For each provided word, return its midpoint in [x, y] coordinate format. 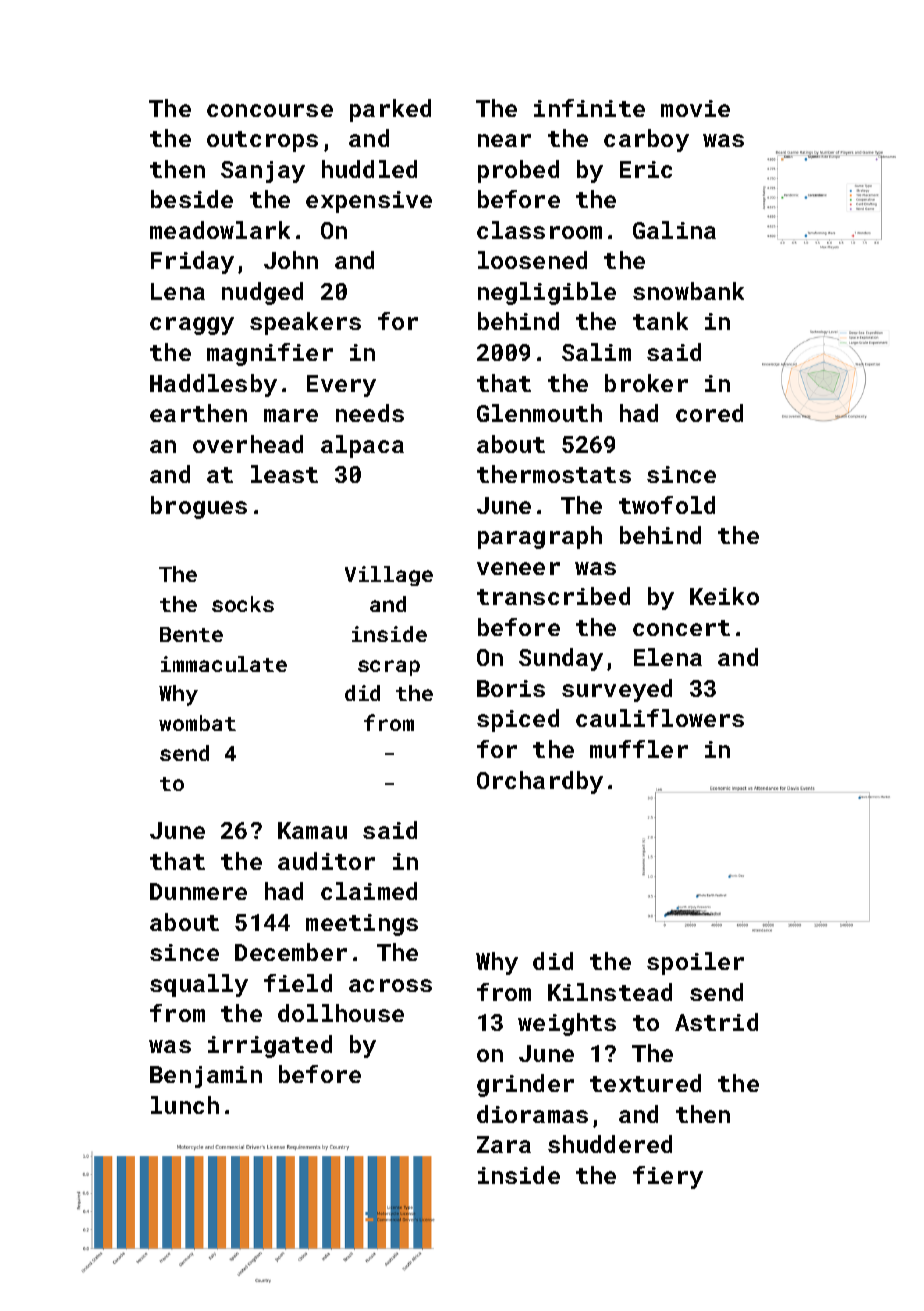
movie [695, 108]
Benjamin [206, 1077]
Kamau [312, 830]
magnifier [270, 354]
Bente [191, 634]
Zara [504, 1144]
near [504, 140]
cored [709, 413]
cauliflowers [660, 718]
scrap [389, 668]
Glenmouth [539, 413]
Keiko [724, 596]
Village [389, 576]
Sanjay [263, 172]
